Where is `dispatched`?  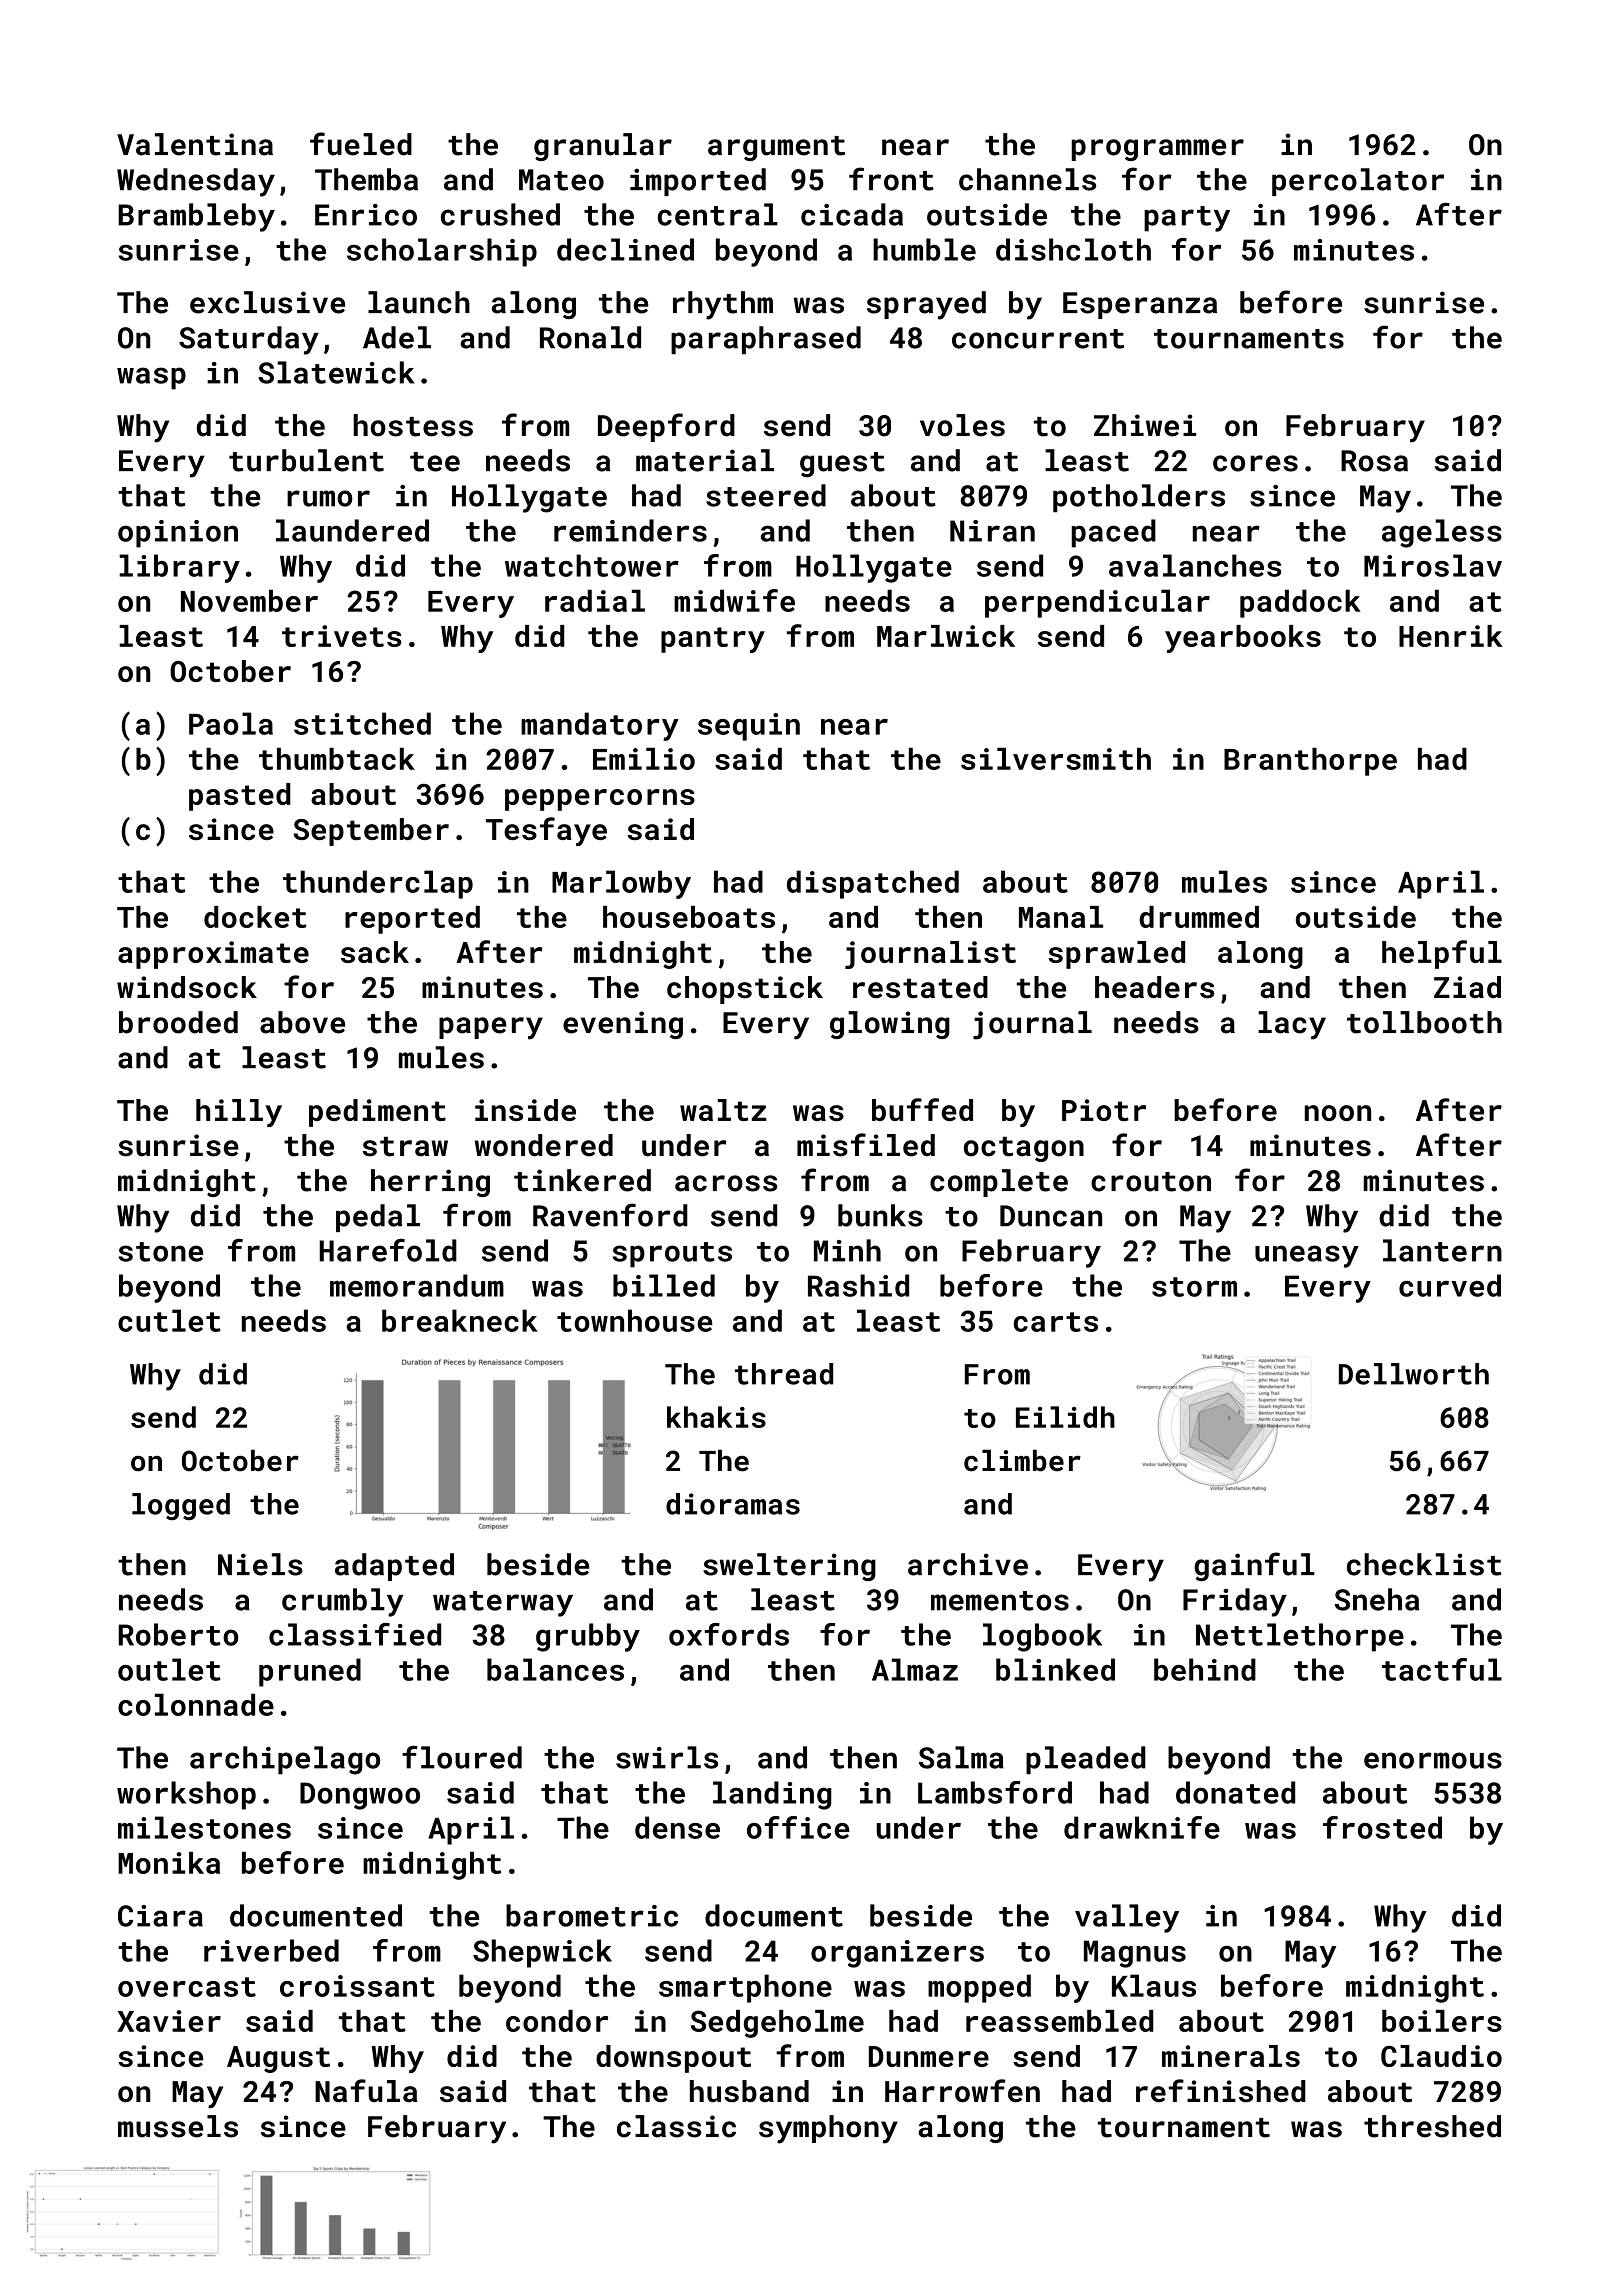
dispatched is located at coordinates (873, 884).
